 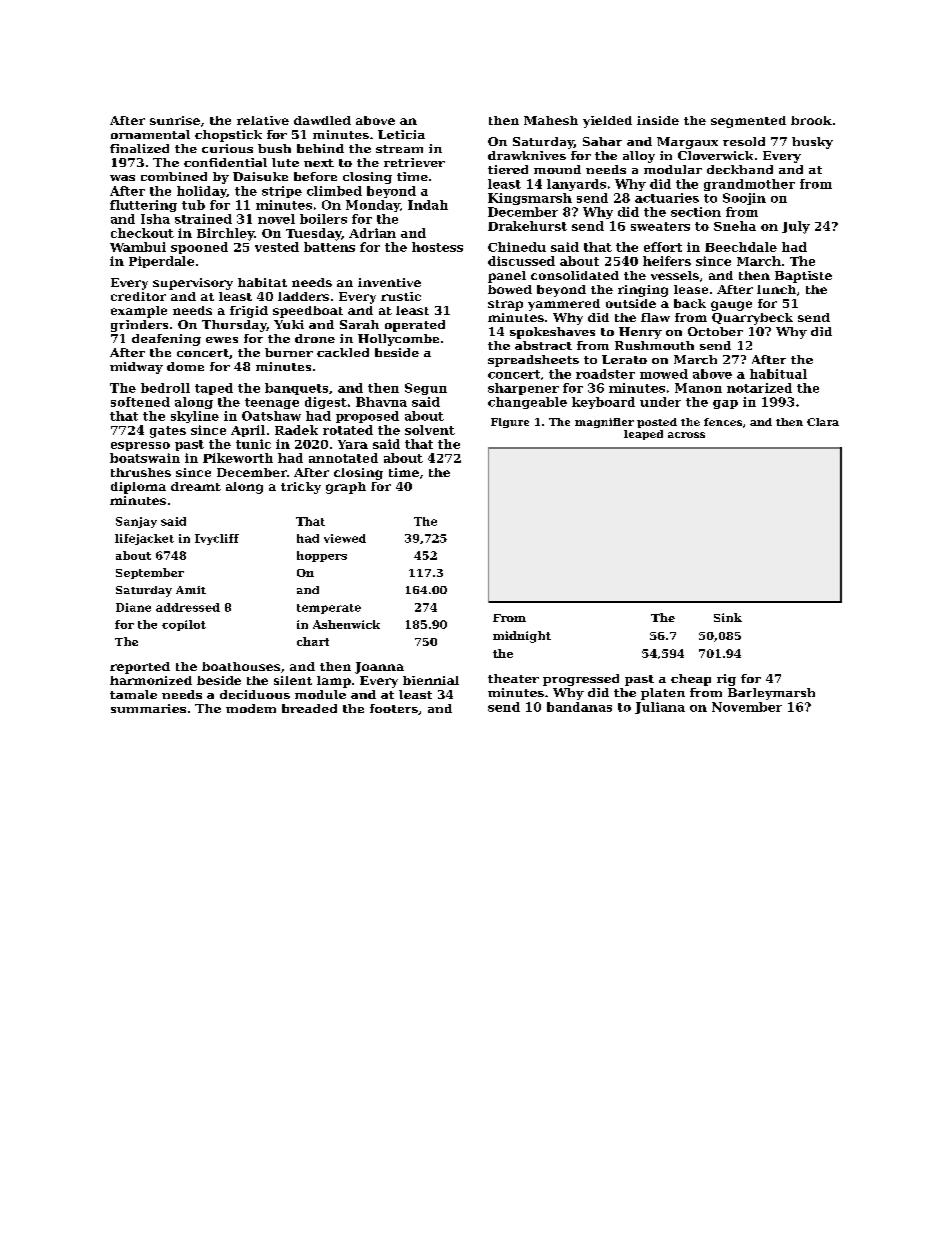 What do you see at coordinates (414, 162) in the screenshot?
I see `retriever` at bounding box center [414, 162].
